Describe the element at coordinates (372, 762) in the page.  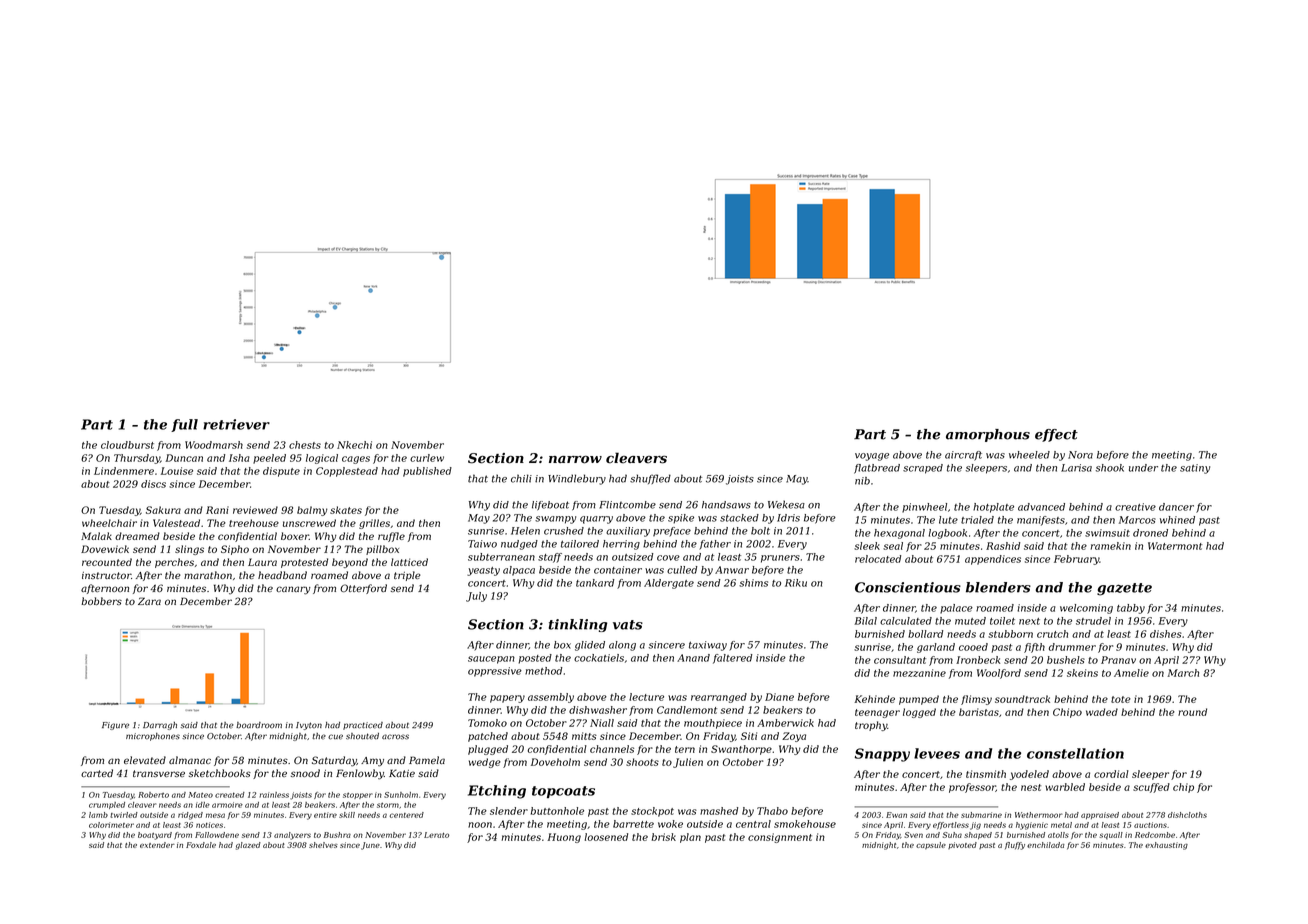
I see `Amy` at that location.
